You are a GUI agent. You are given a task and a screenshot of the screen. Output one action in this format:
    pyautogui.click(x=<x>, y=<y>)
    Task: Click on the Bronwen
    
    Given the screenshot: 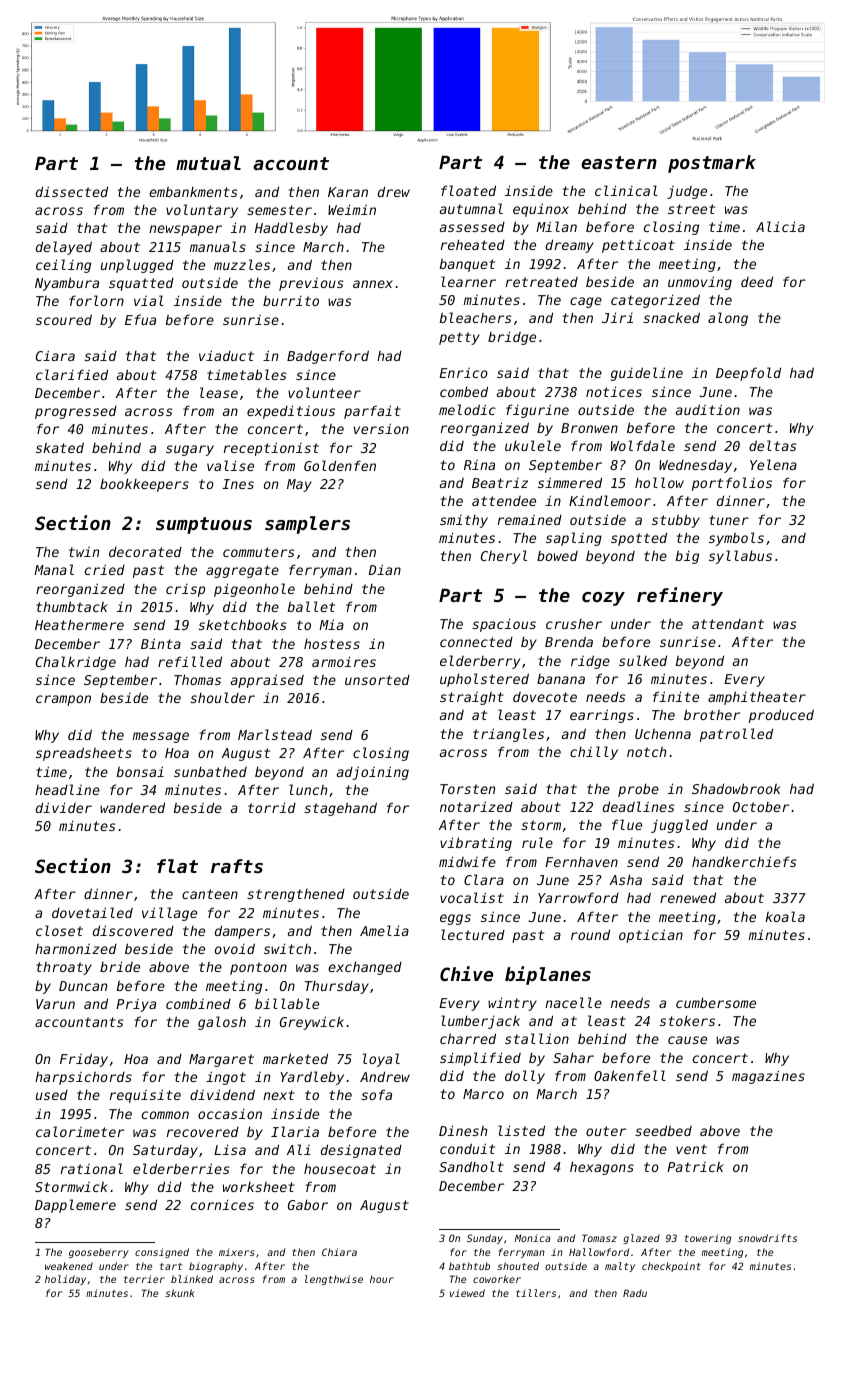 What is the action you would take?
    pyautogui.click(x=589, y=428)
